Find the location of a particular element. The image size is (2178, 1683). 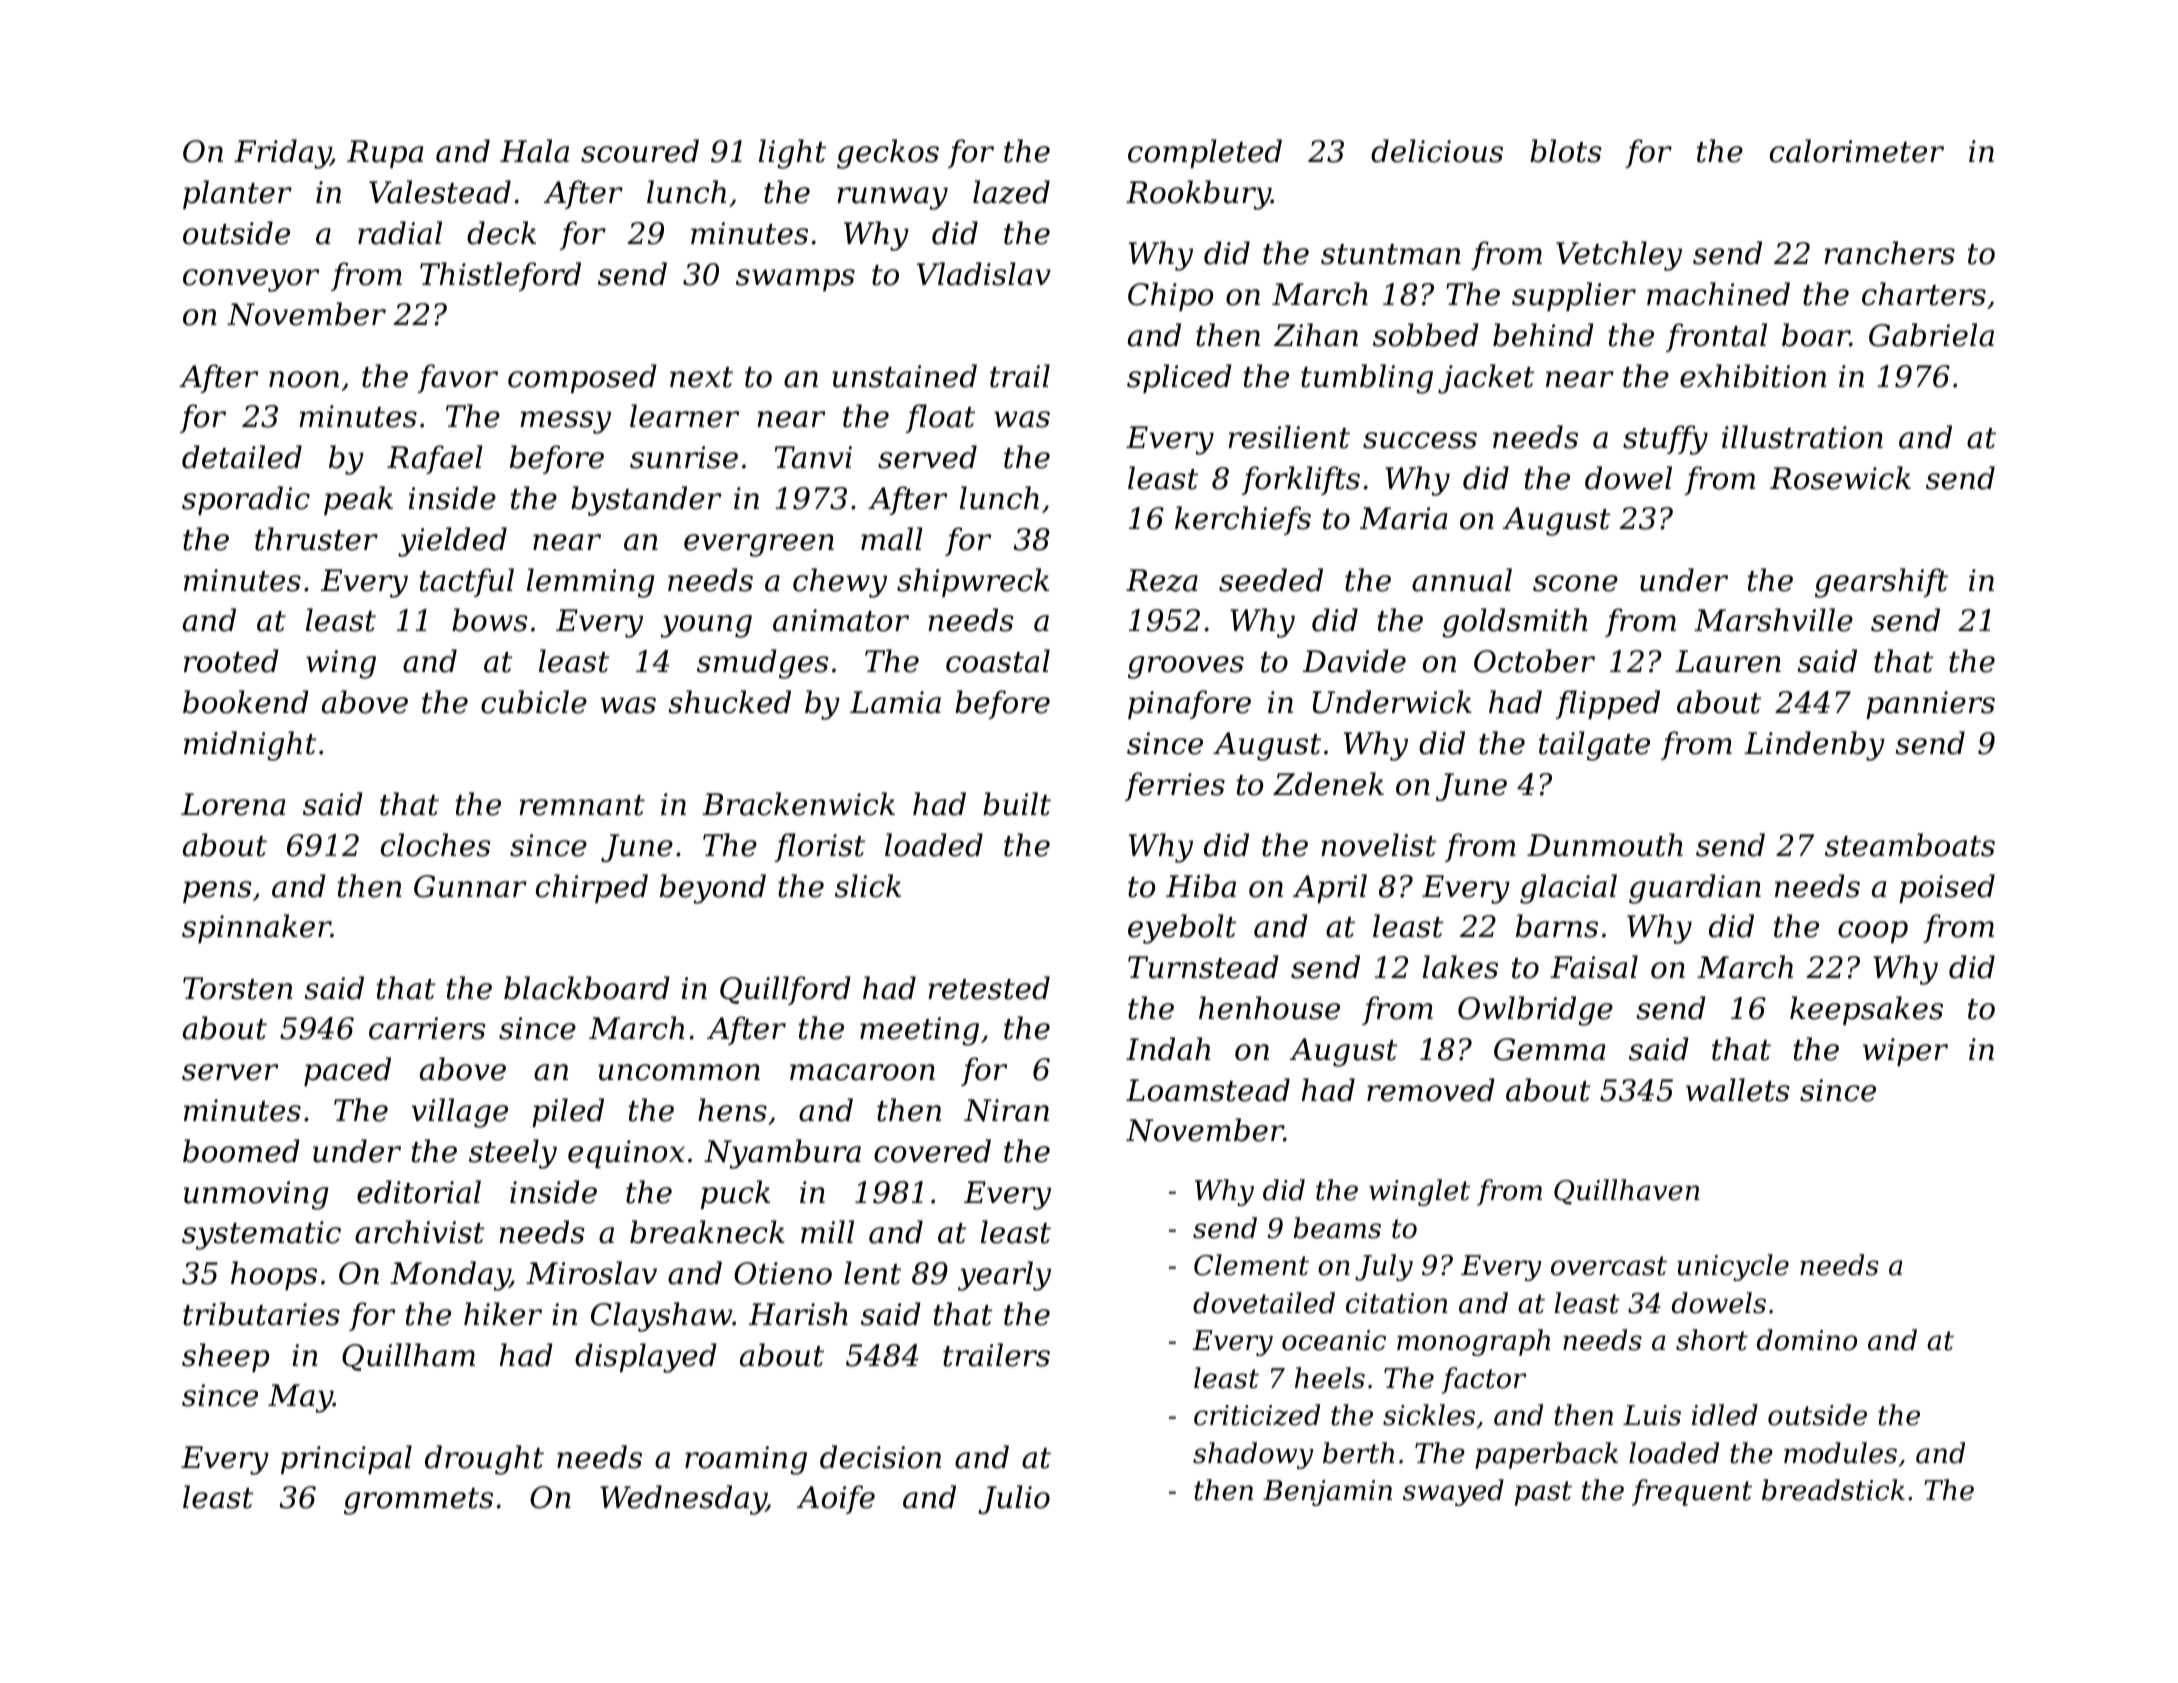

breadstick is located at coordinates (1833, 1490).
